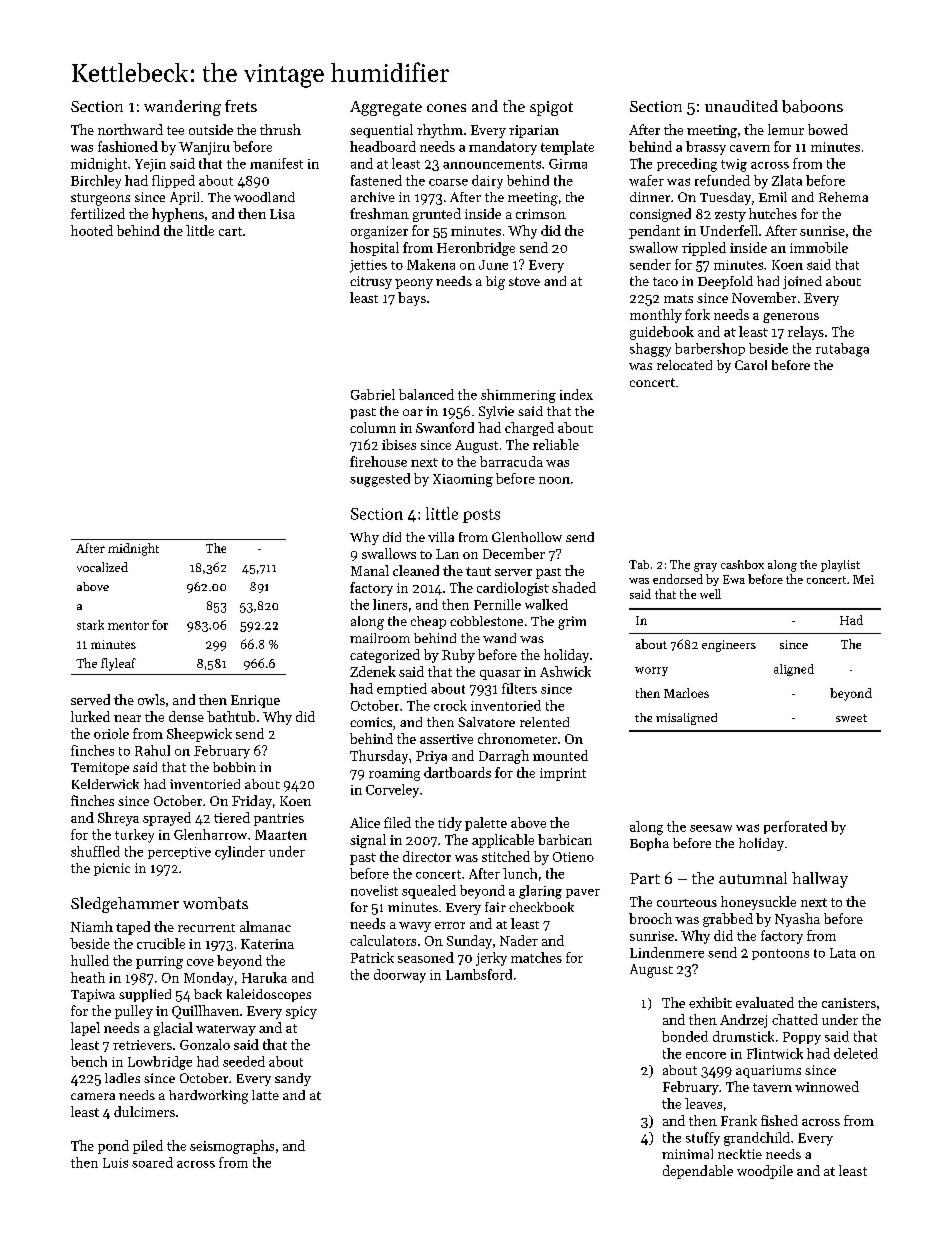  I want to click on unaudited, so click(741, 106).
